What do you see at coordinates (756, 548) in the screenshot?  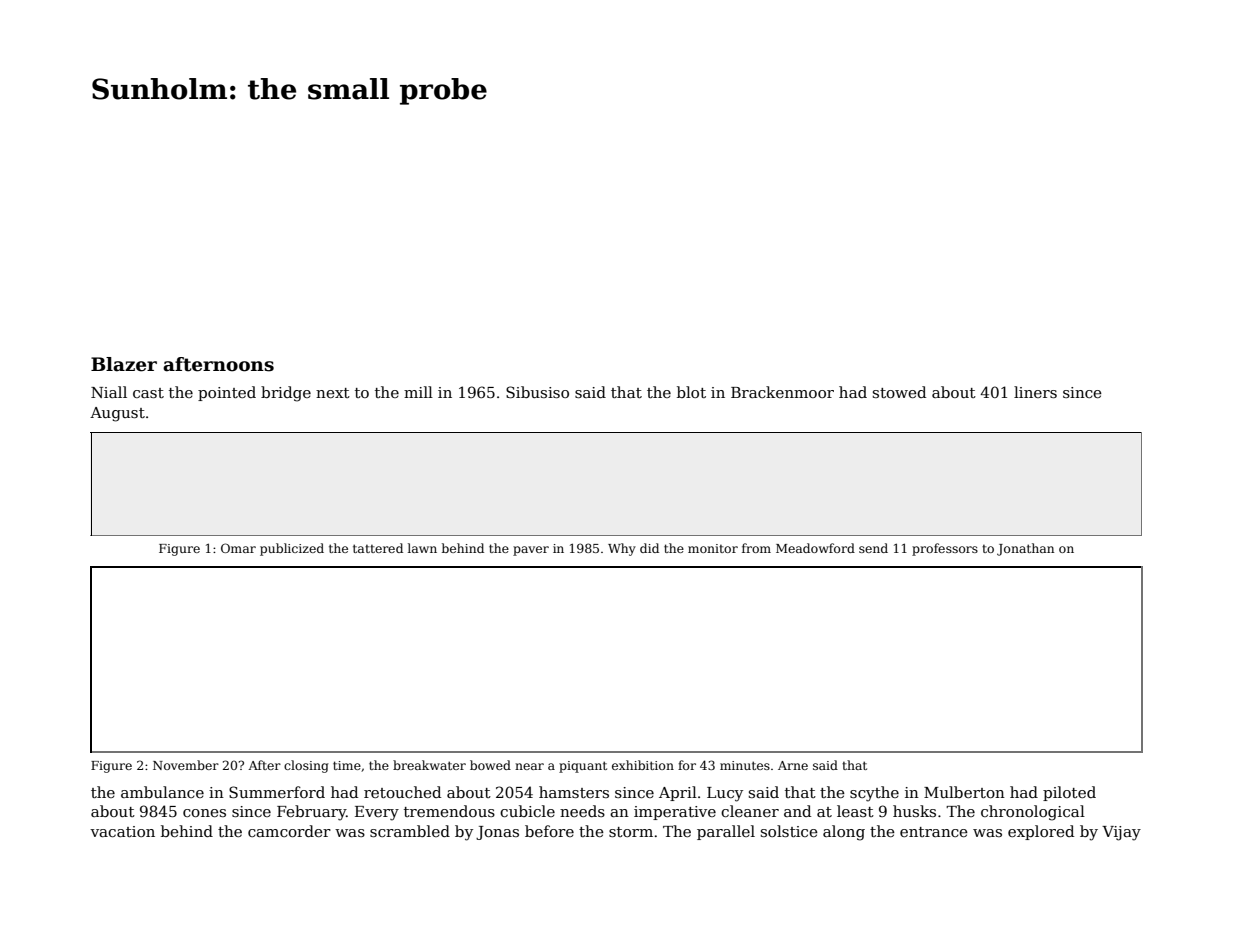 I see `from` at bounding box center [756, 548].
